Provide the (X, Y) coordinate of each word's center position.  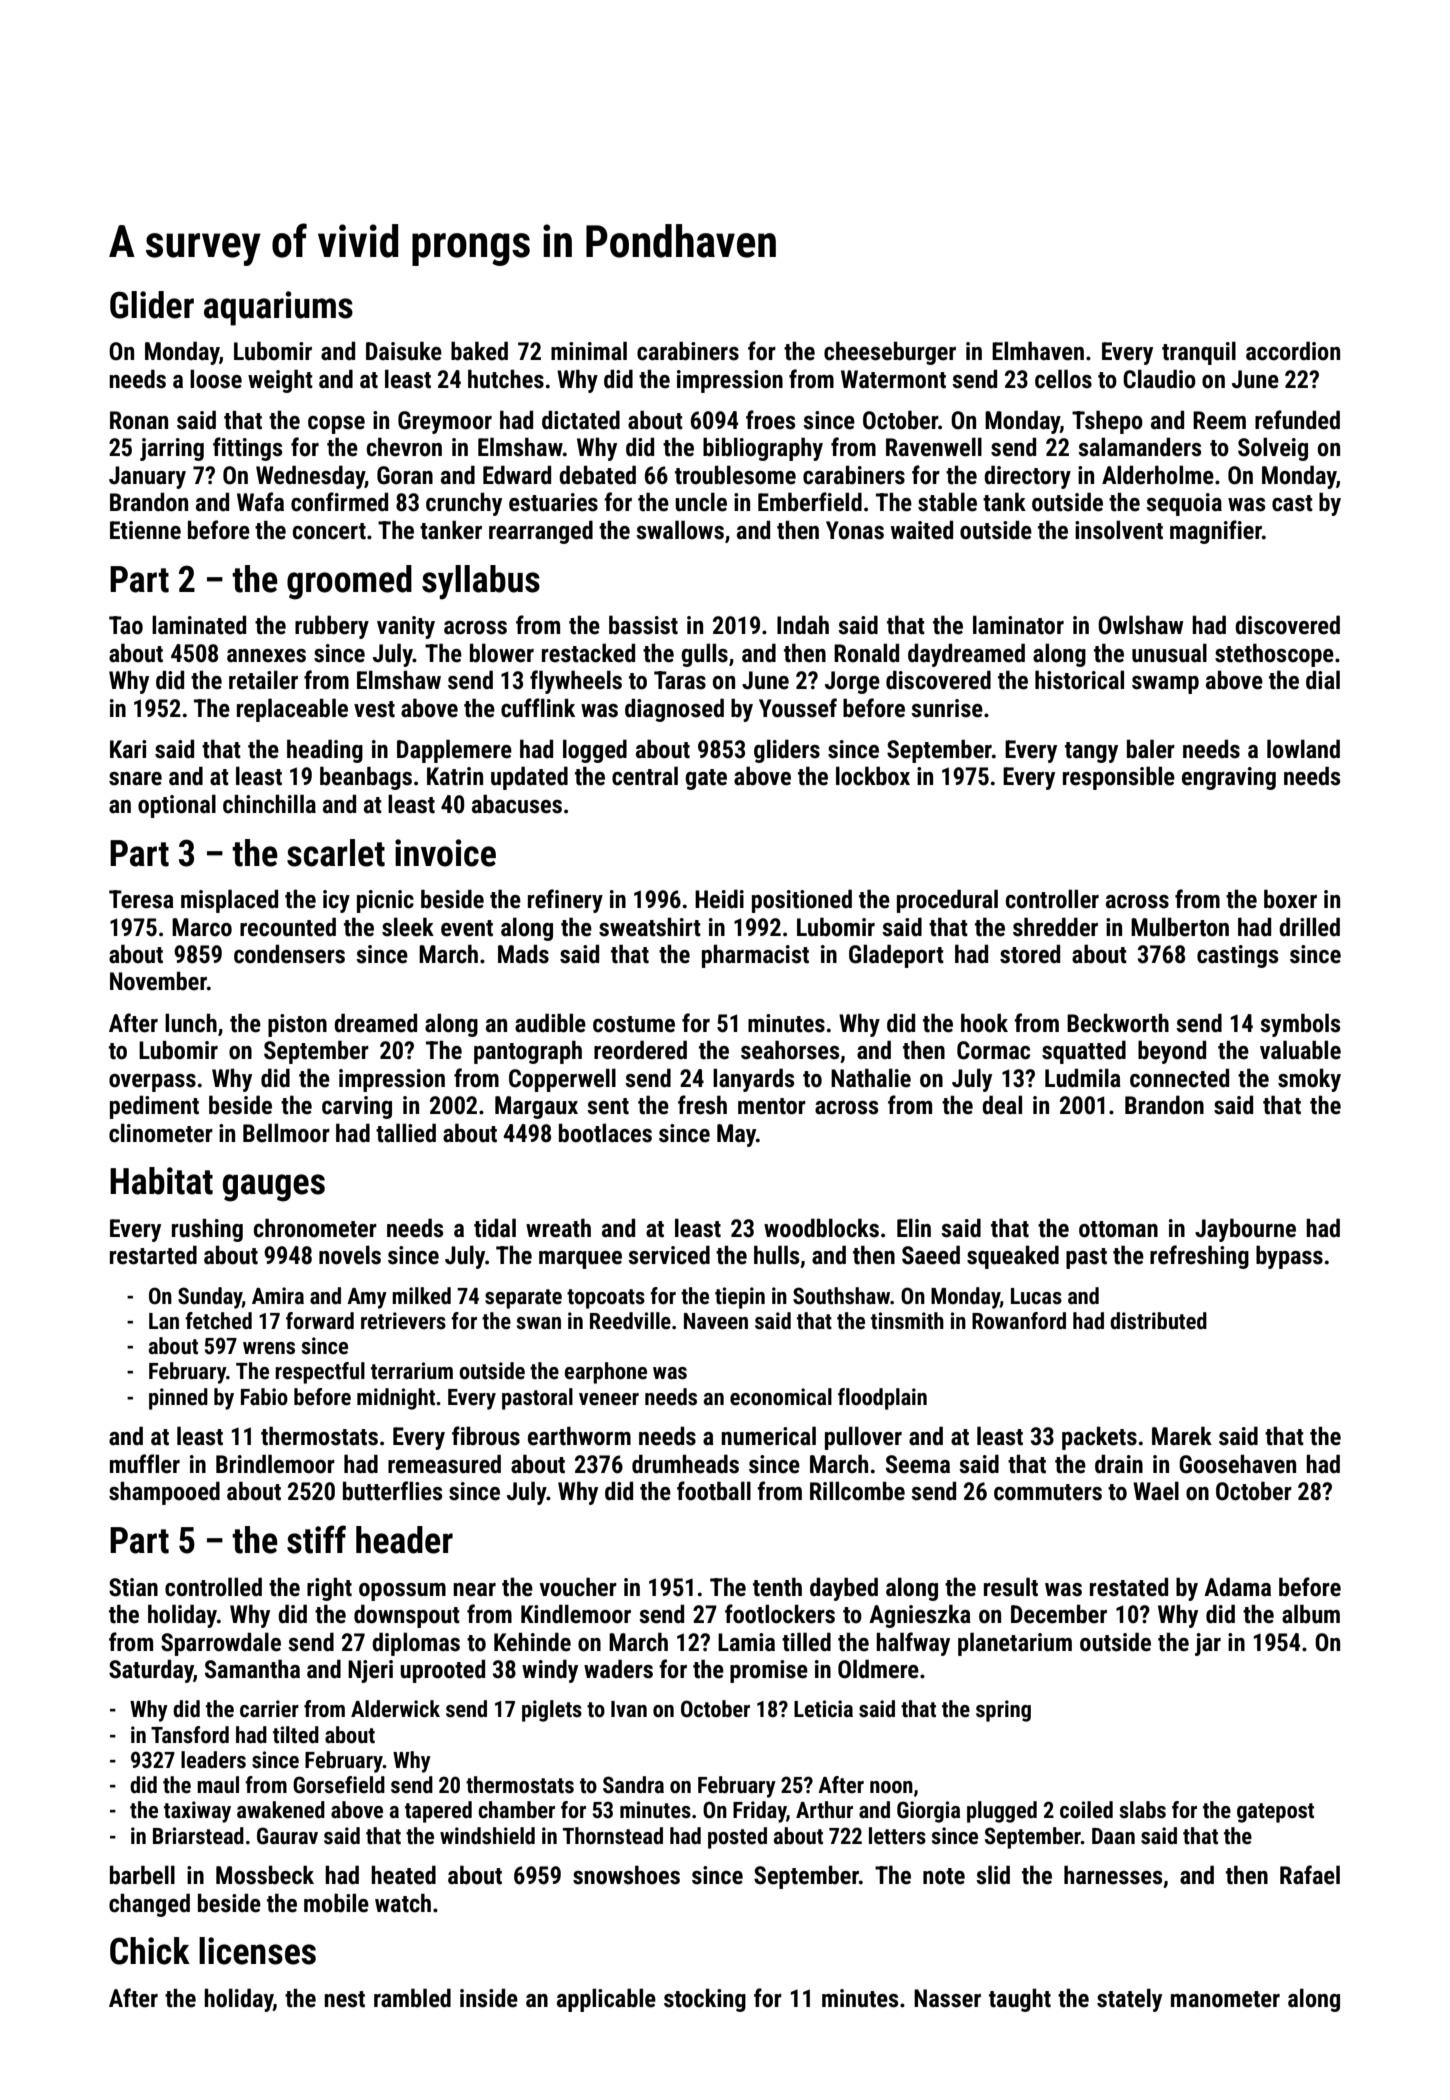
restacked (588, 653)
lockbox (873, 776)
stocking (705, 2000)
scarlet (336, 853)
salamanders (1139, 447)
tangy (1091, 752)
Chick (150, 1951)
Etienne (145, 530)
